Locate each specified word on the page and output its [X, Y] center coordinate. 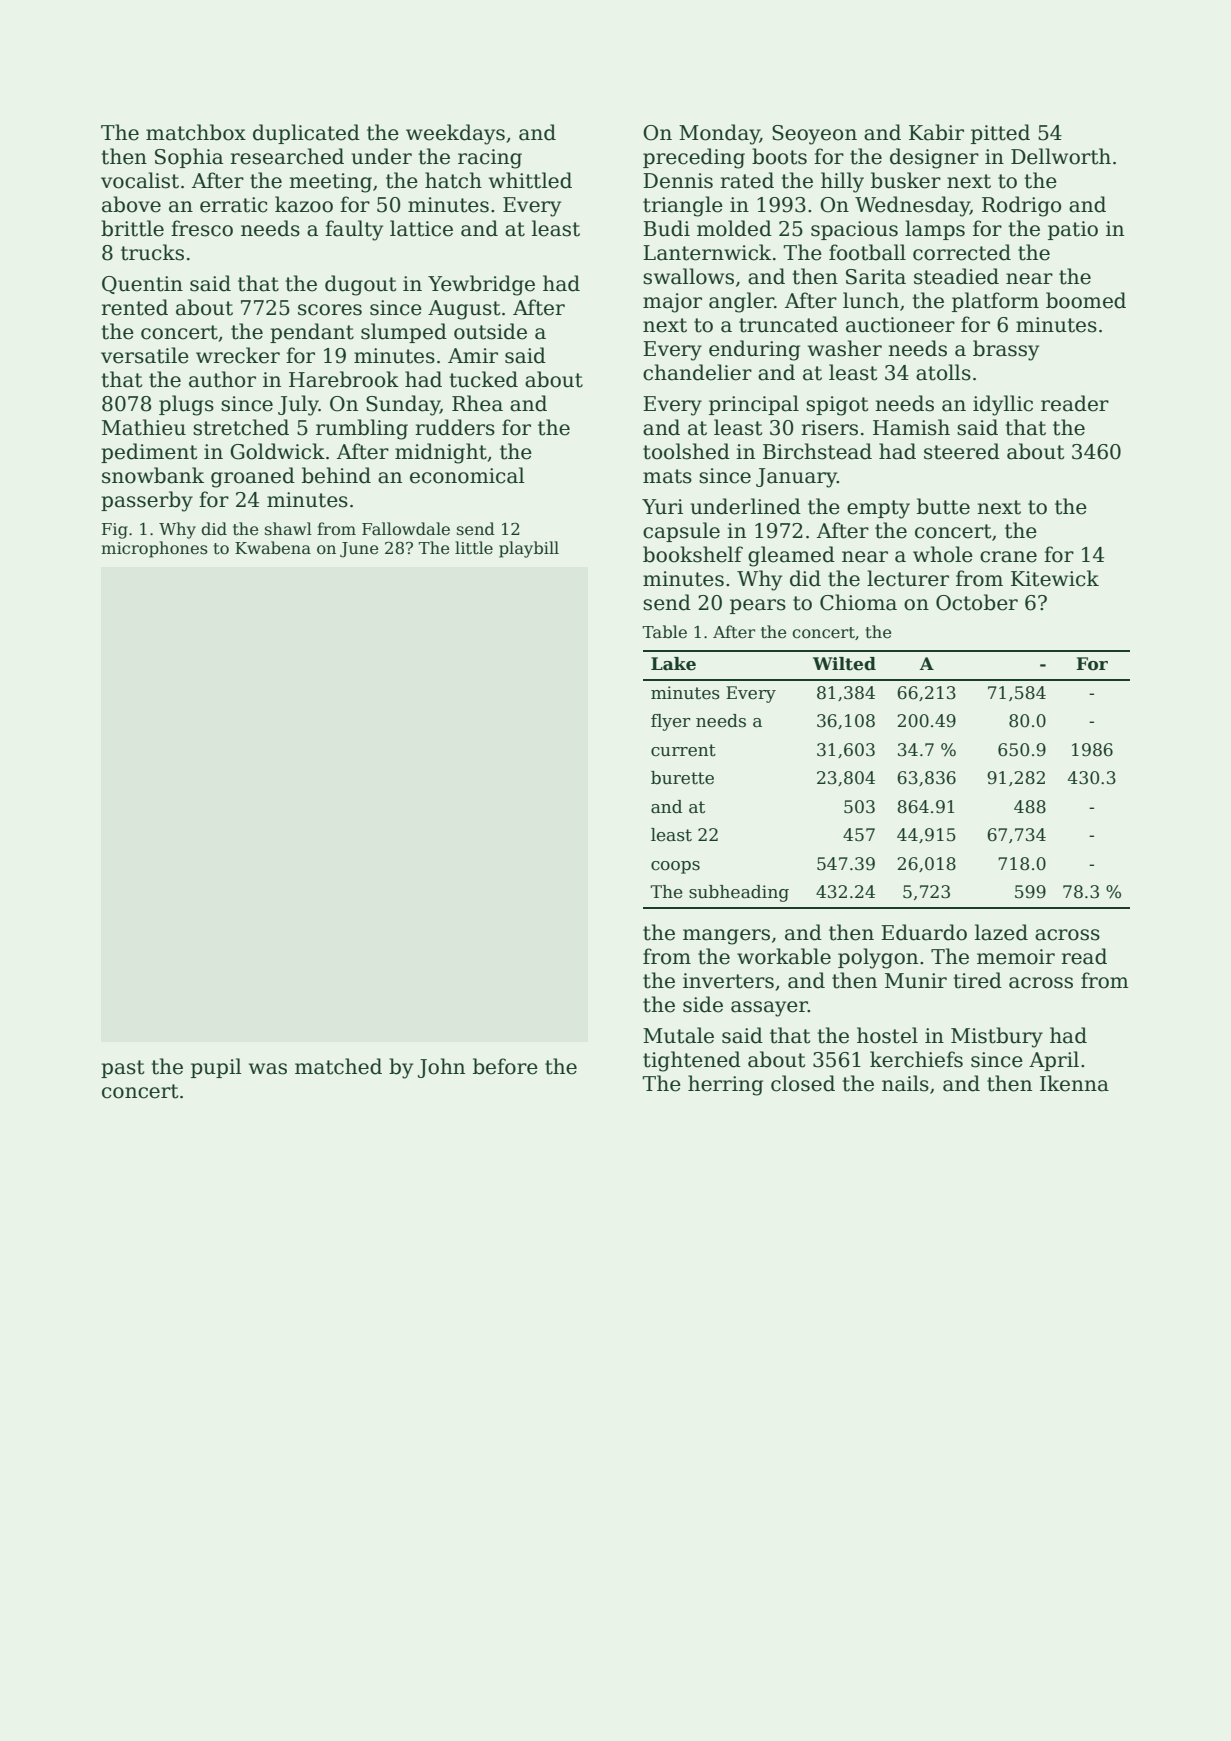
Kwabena [273, 547]
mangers [726, 937]
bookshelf [693, 554]
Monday [719, 134]
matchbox [196, 132]
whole [943, 554]
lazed [1001, 932]
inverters [728, 981]
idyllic [1003, 405]
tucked [483, 379]
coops [675, 867]
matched [338, 1066]
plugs [186, 405]
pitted [1000, 134]
